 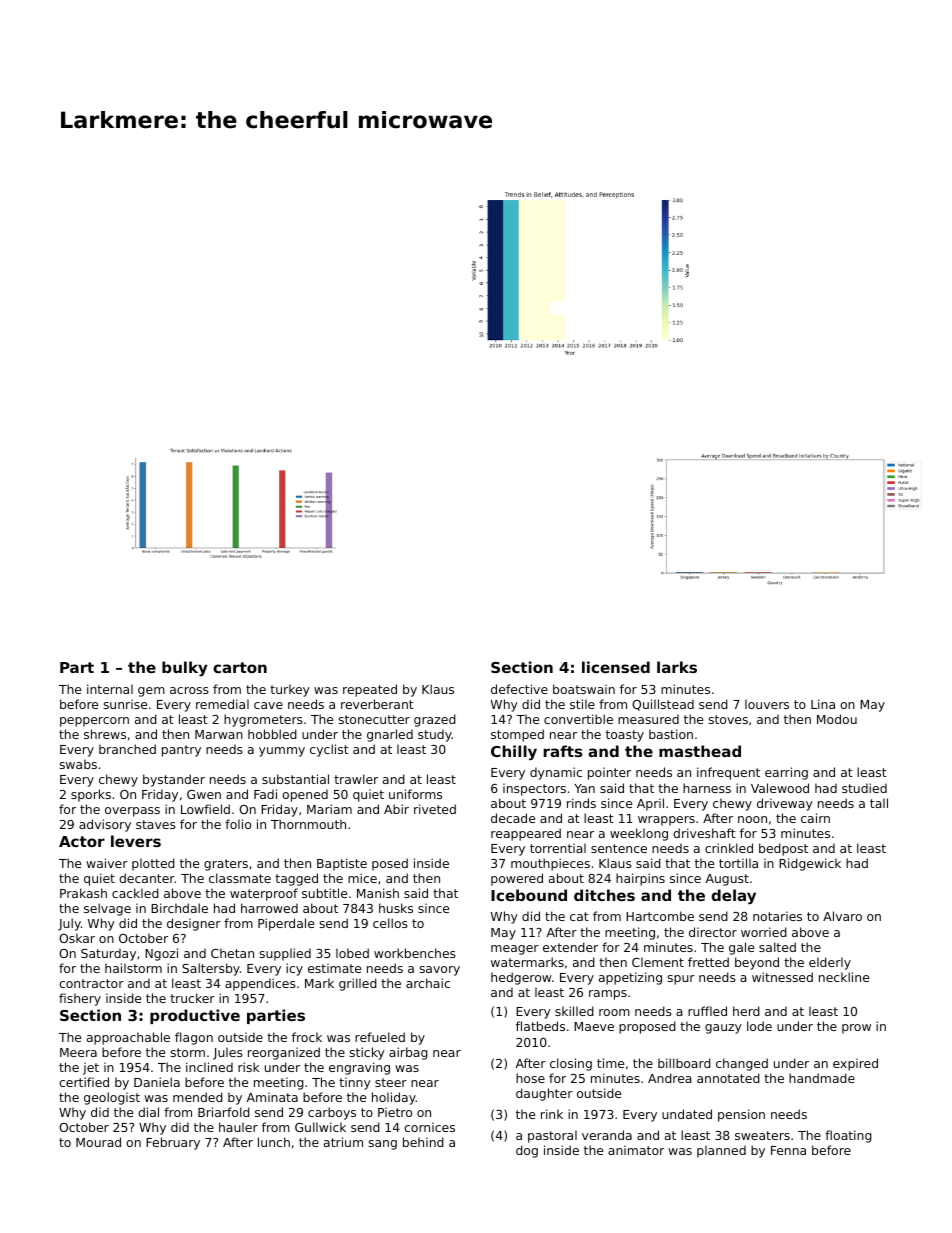 I want to click on stoves, so click(x=728, y=719).
